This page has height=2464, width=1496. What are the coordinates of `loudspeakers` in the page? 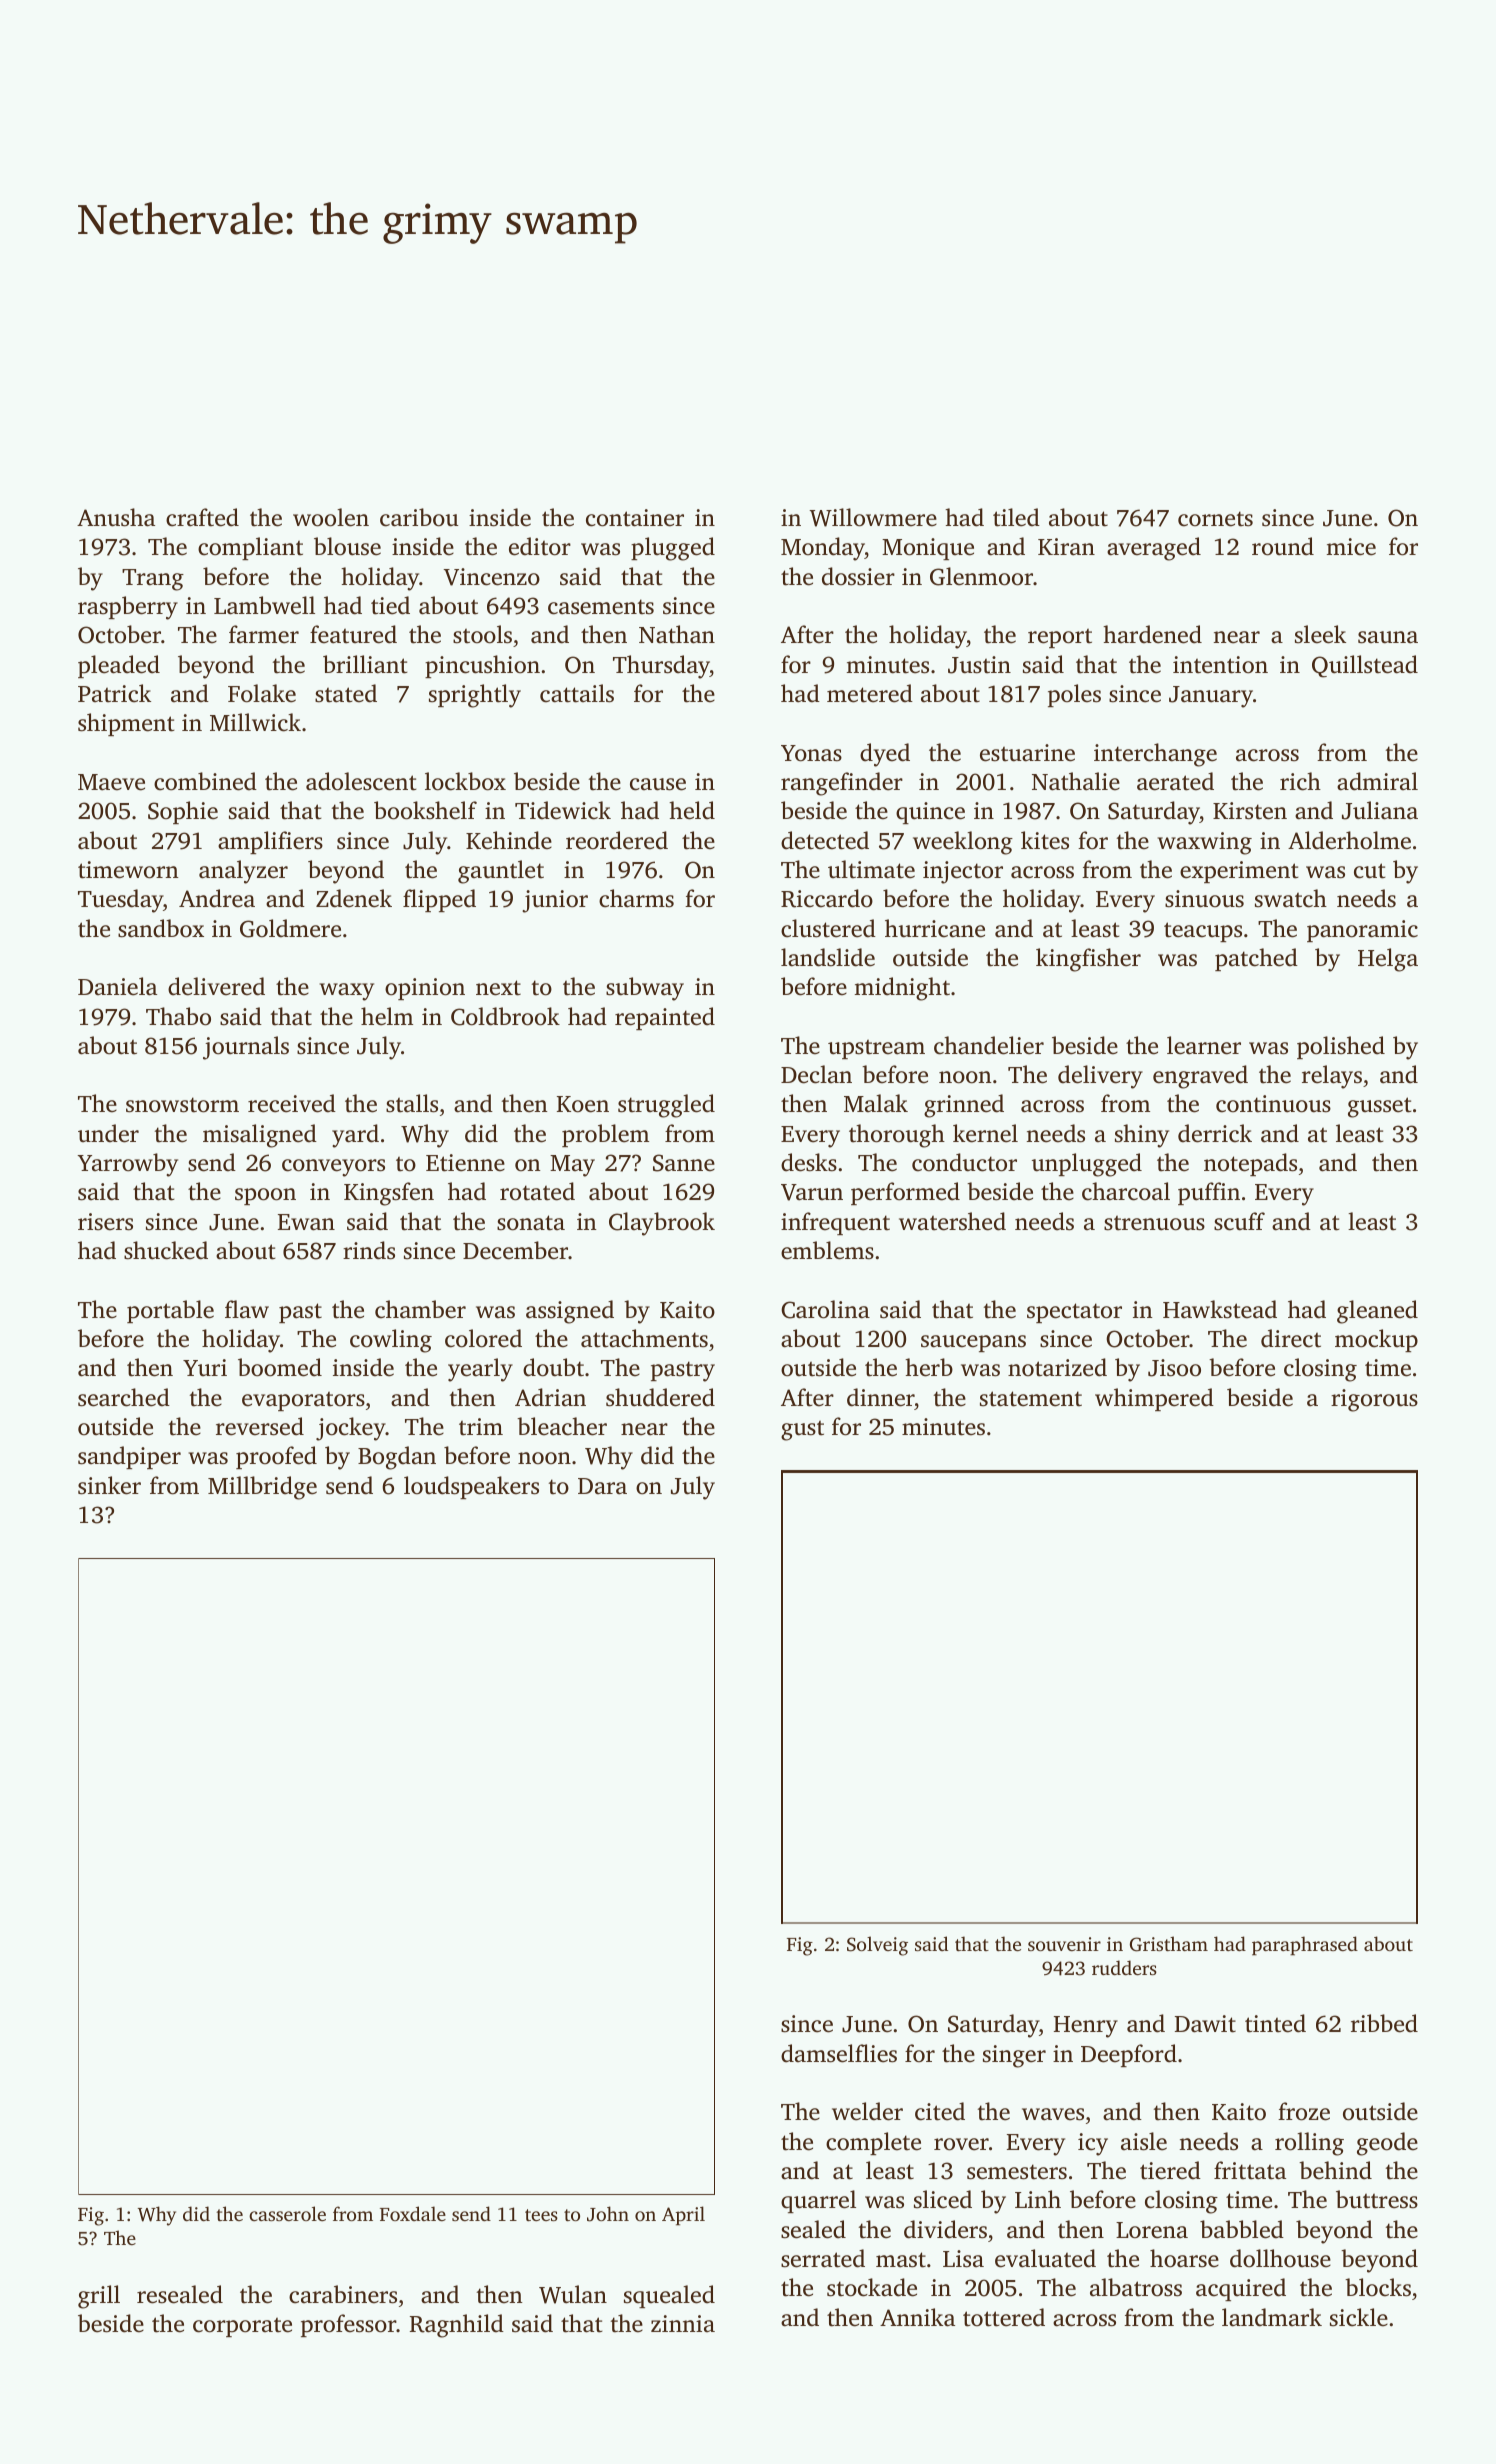 It's located at (471, 1487).
